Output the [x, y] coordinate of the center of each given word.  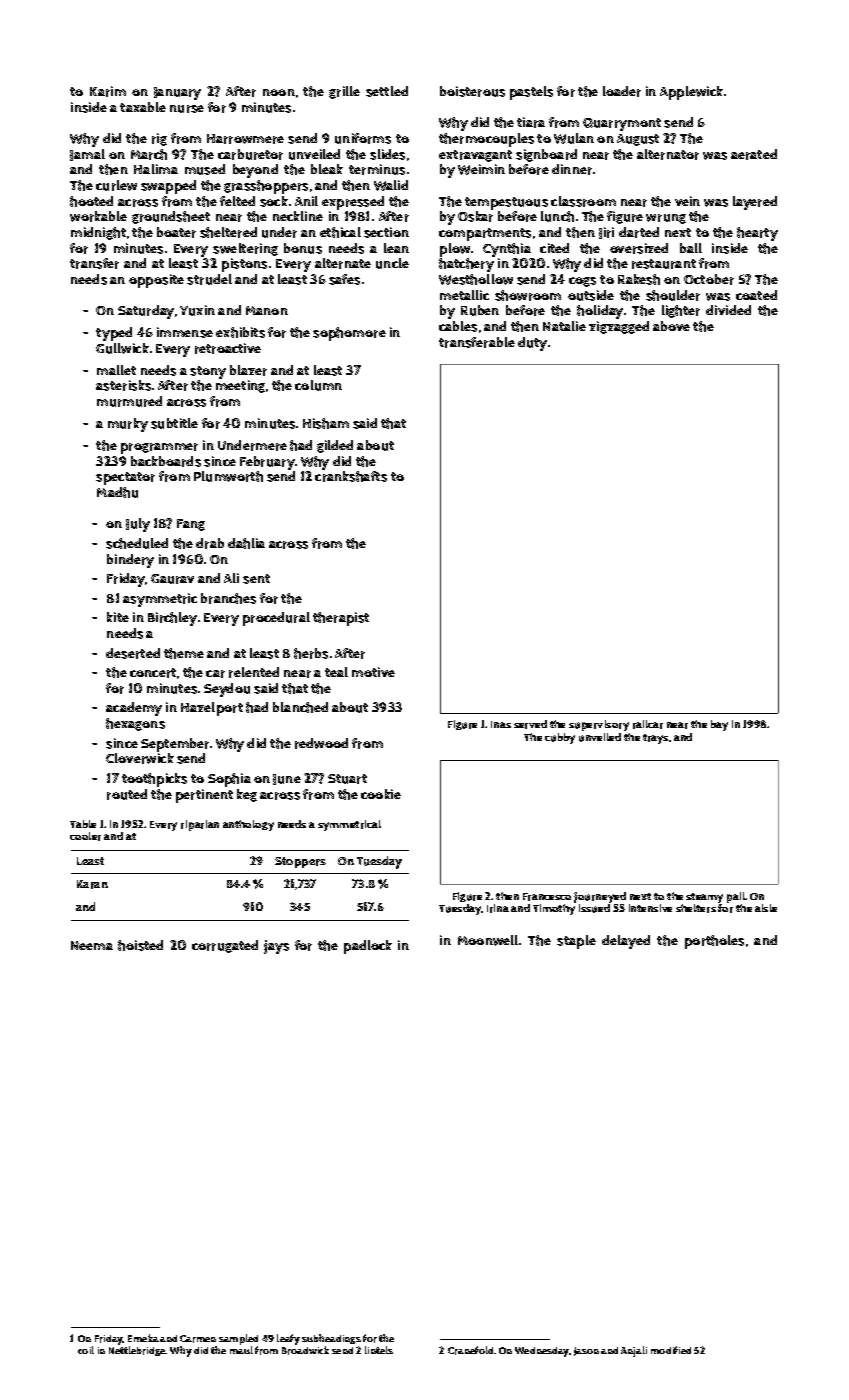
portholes [714, 942]
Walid [391, 185]
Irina [498, 908]
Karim [108, 91]
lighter [681, 311]
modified [671, 1350]
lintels [379, 1350]
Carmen [198, 1339]
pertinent [204, 796]
